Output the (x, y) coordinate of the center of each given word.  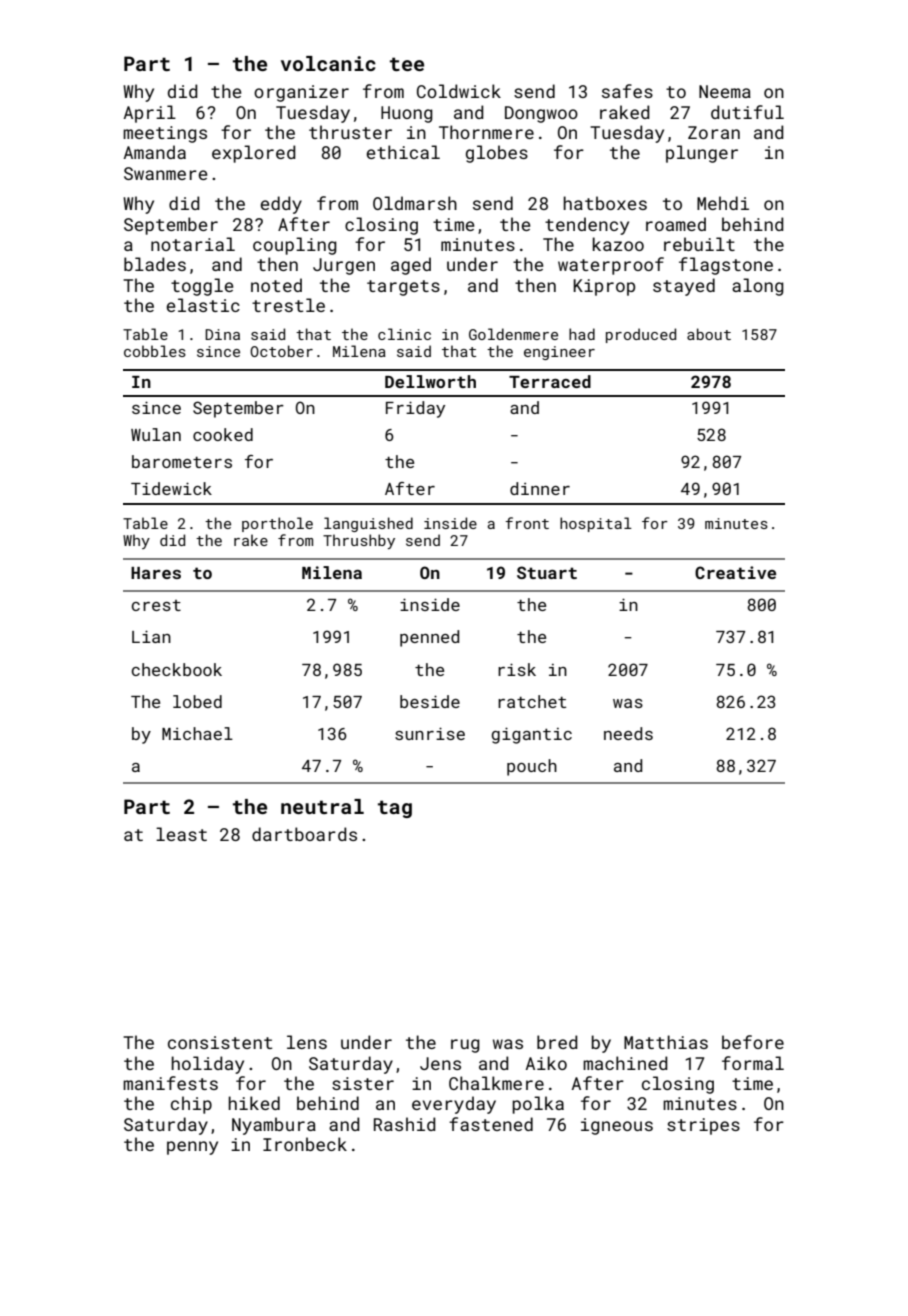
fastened (491, 1124)
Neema (725, 91)
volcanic (328, 63)
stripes (703, 1126)
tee (407, 64)
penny (192, 1148)
